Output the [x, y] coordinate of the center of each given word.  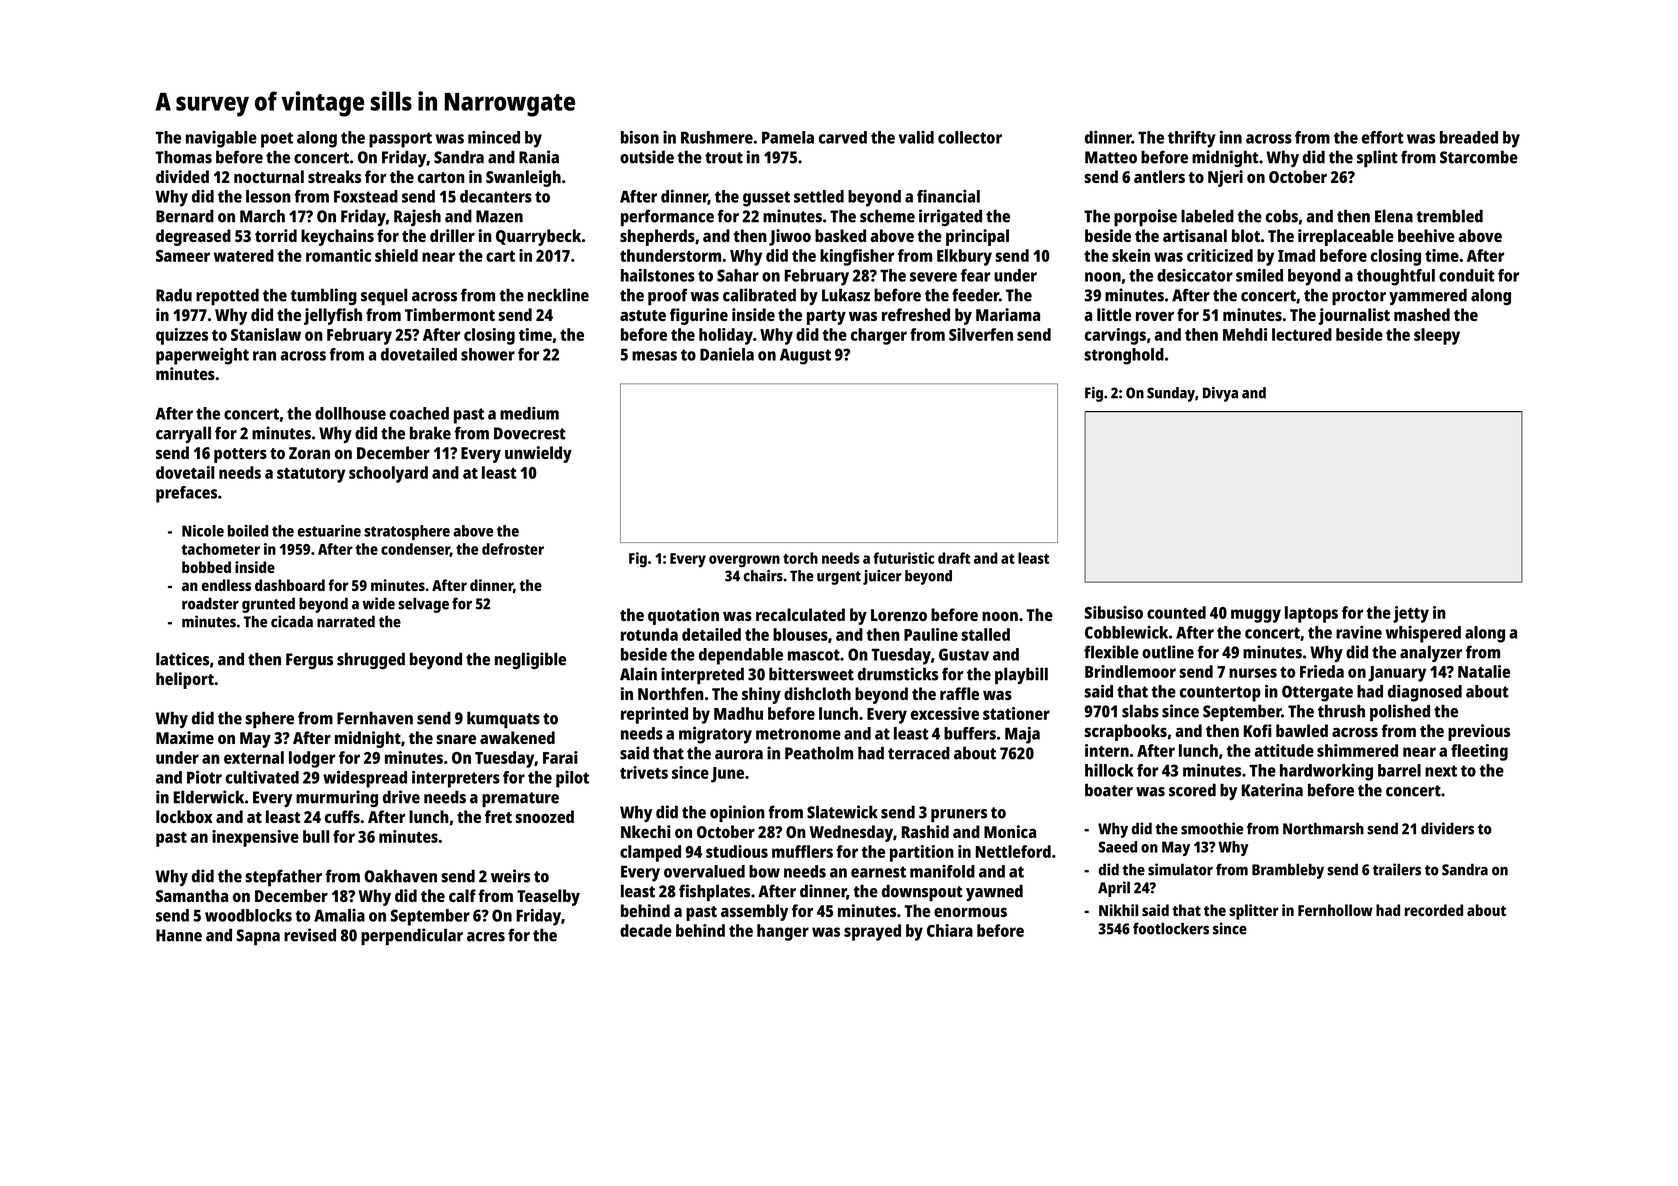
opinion [737, 813]
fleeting [1479, 752]
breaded [1469, 137]
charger [879, 336]
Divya [1220, 394]
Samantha [192, 895]
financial [948, 196]
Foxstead [366, 196]
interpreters [456, 779]
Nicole [203, 531]
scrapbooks [1125, 732]
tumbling [323, 296]
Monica [1010, 831]
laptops [1311, 614]
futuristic [903, 558]
